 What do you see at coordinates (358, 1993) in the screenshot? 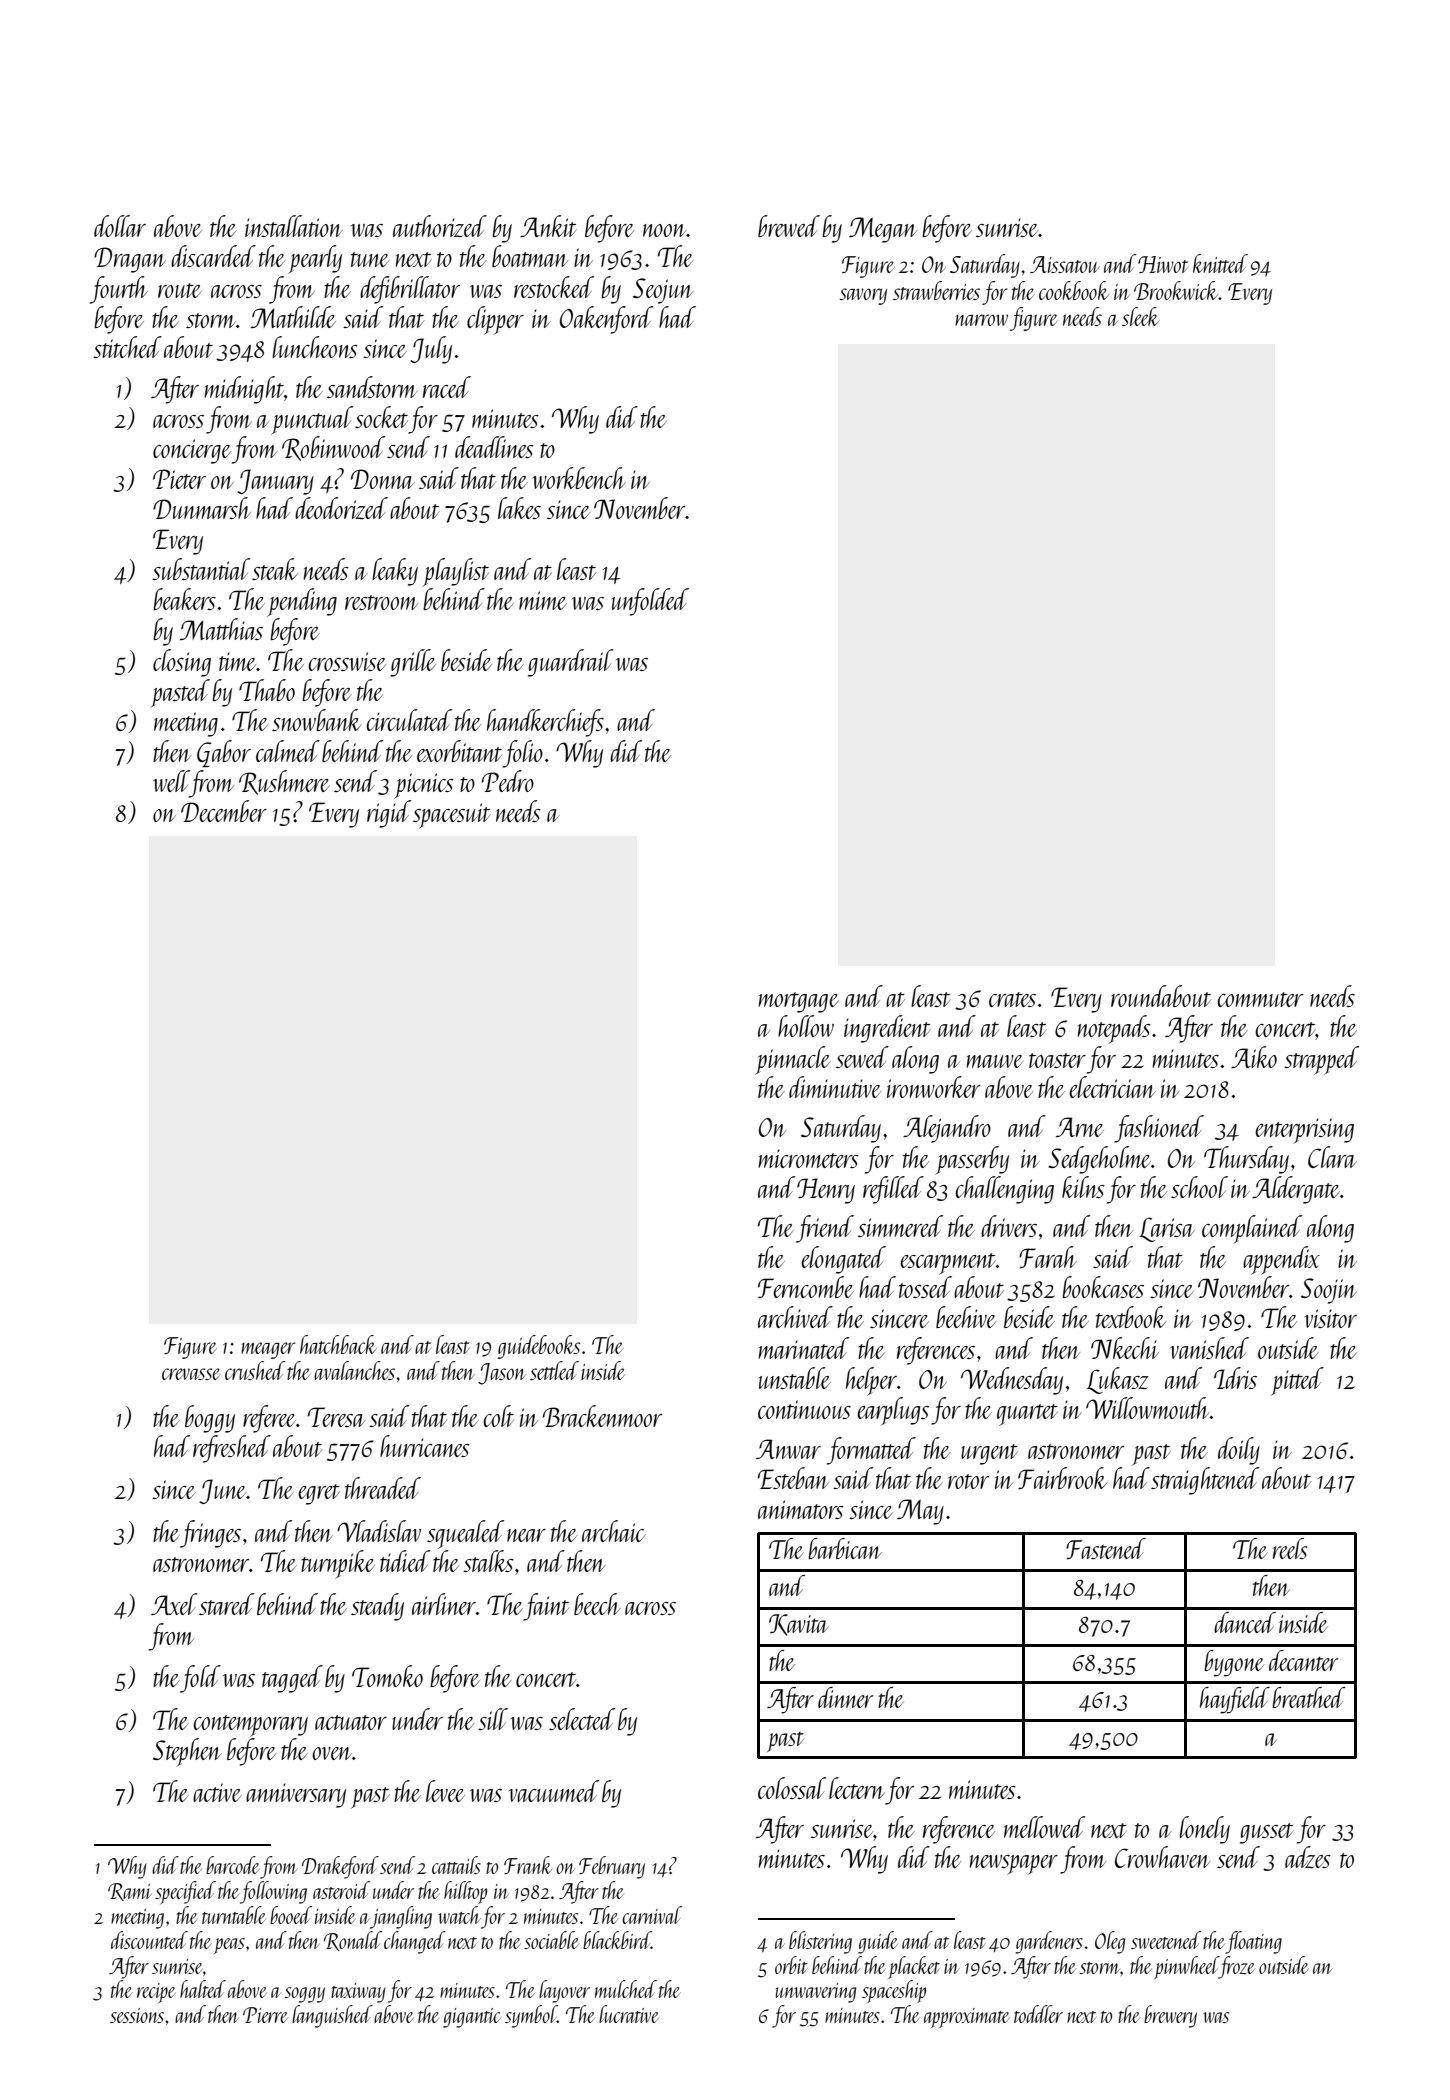
I see `taxiway` at bounding box center [358, 1993].
